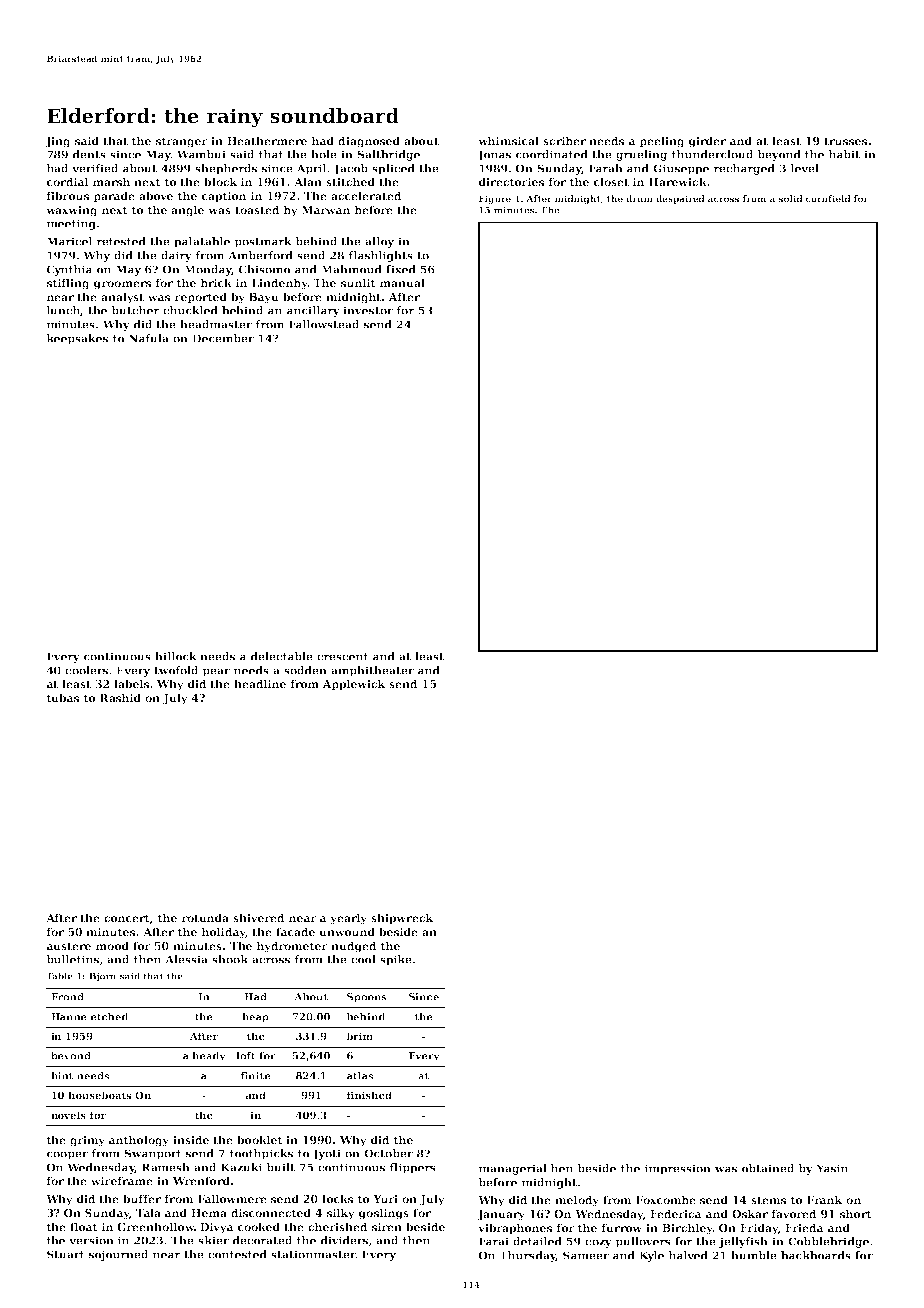 Image resolution: width=924 pixels, height=1308 pixels. What do you see at coordinates (680, 199) in the screenshot?
I see `despaired` at bounding box center [680, 199].
